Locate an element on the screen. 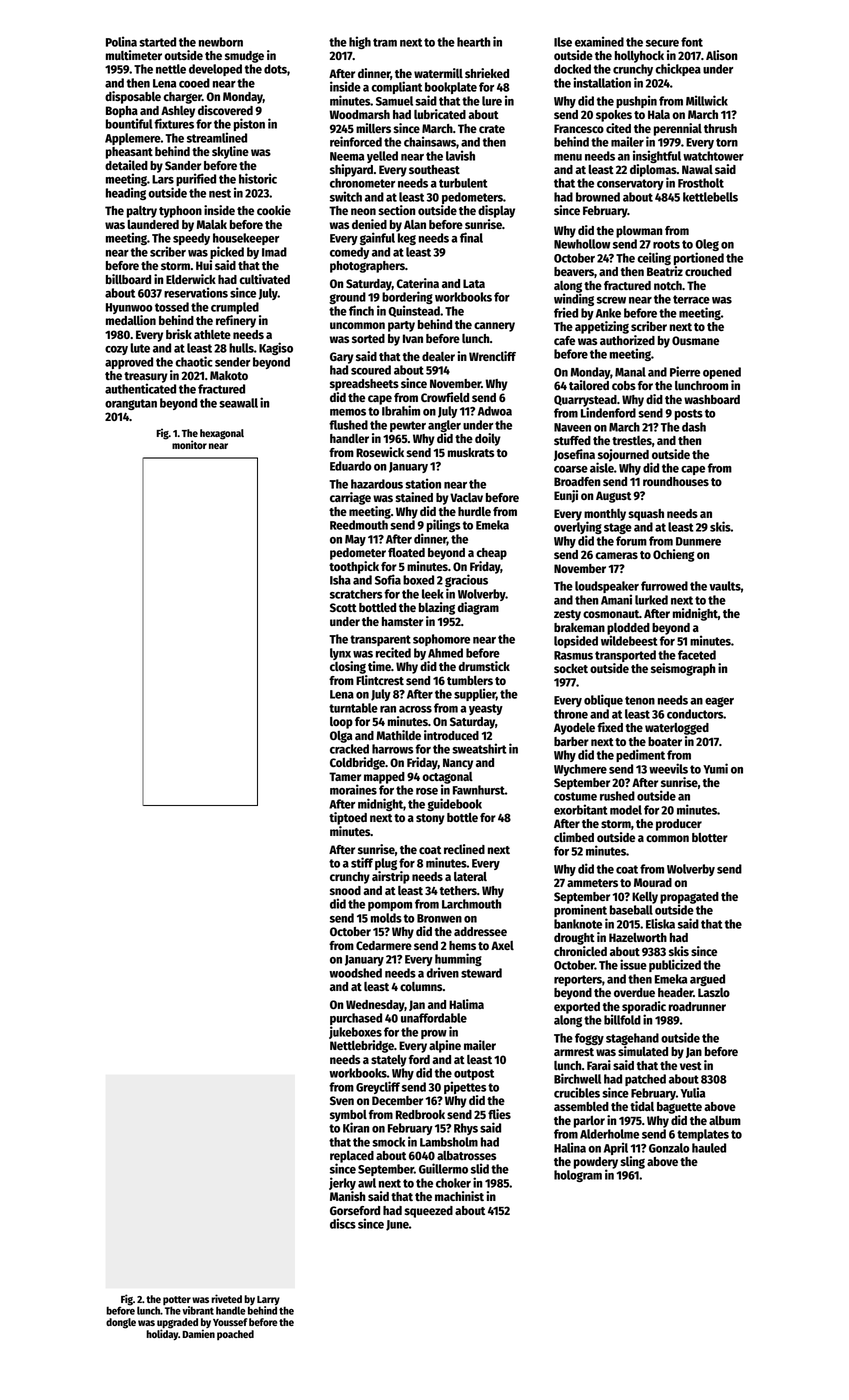  roots is located at coordinates (666, 244).
